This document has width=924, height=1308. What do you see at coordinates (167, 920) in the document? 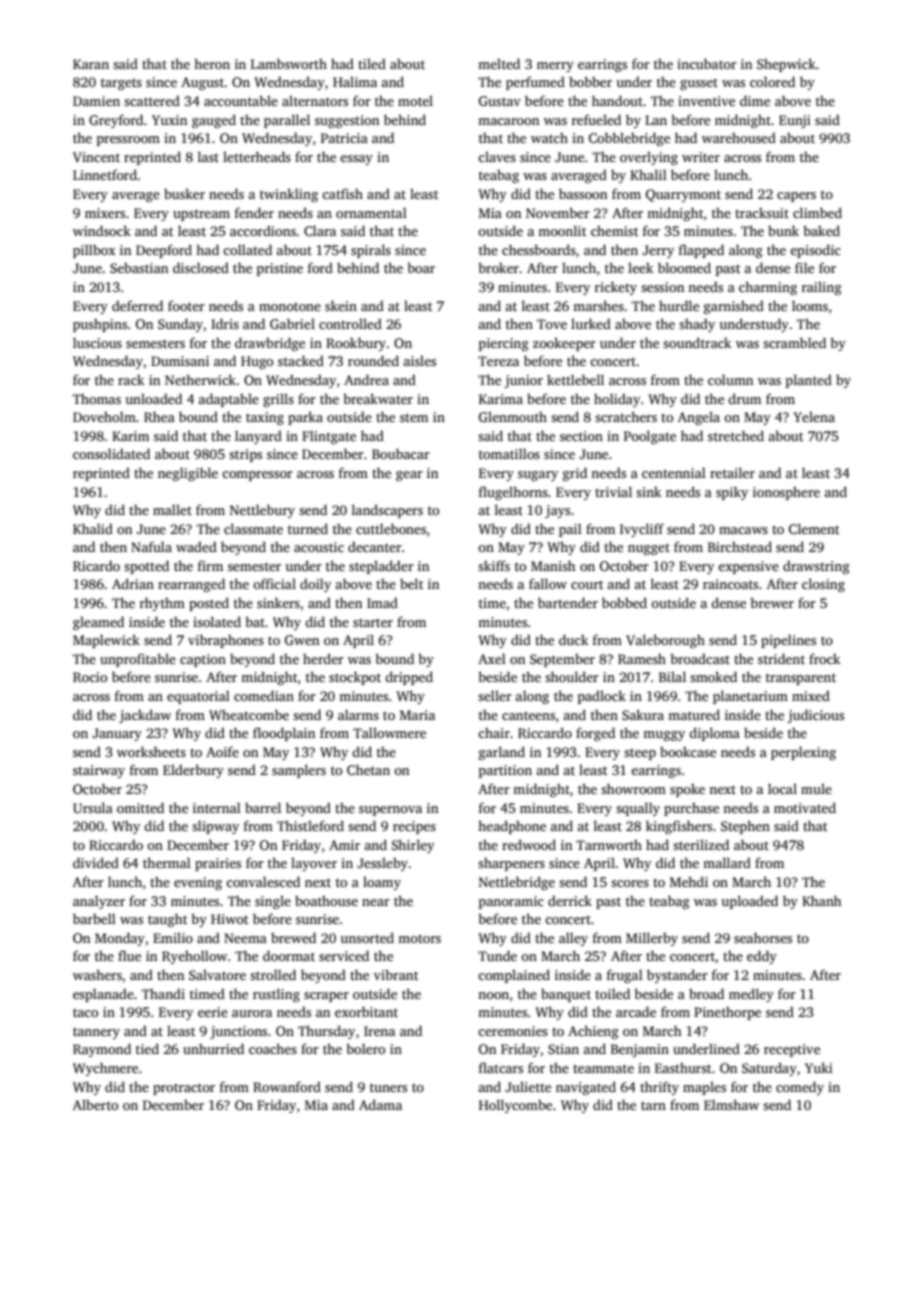
I see `taught` at bounding box center [167, 920].
